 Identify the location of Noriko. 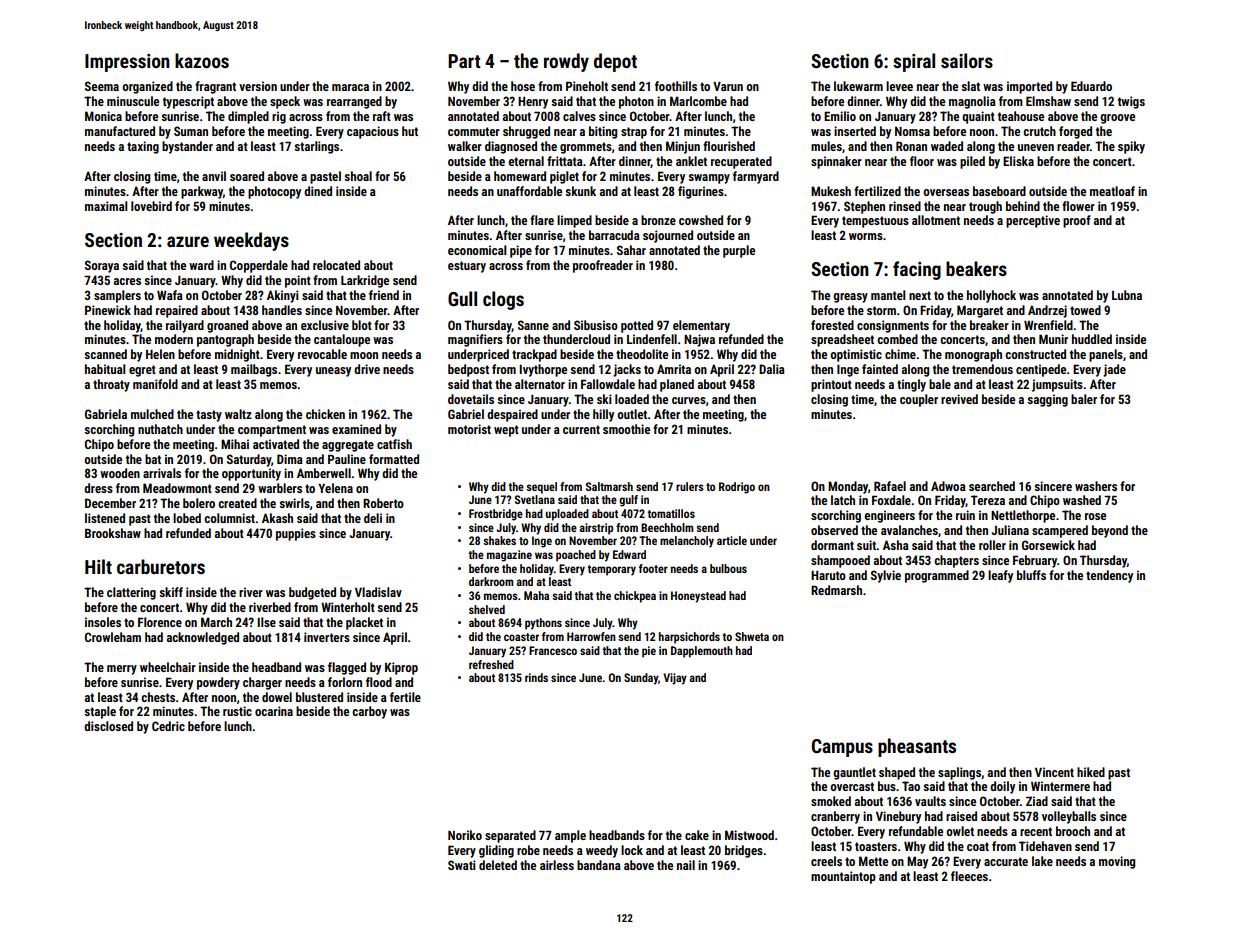
(465, 835).
